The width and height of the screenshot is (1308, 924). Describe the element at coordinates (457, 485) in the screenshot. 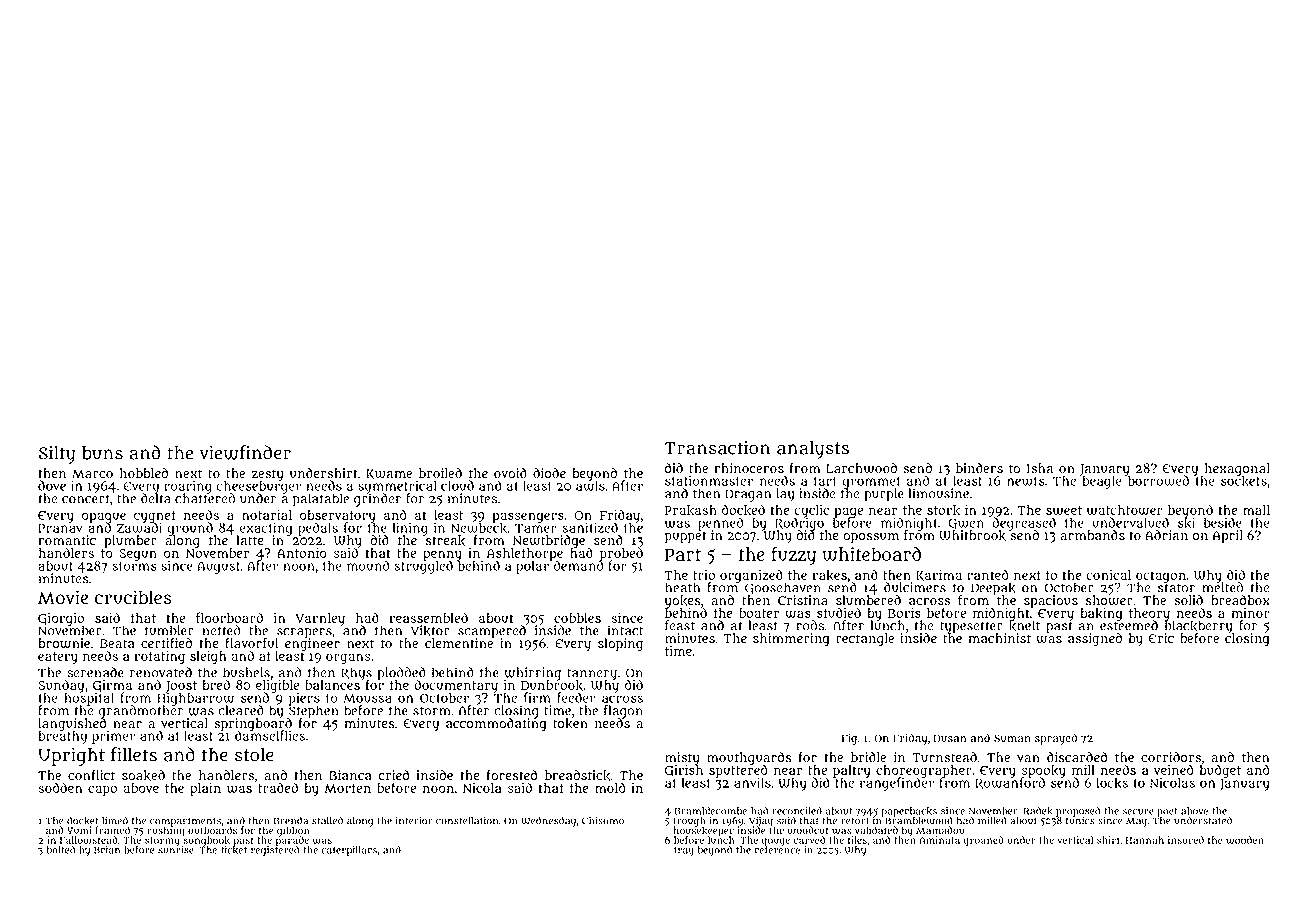

I see `cloud` at that location.
